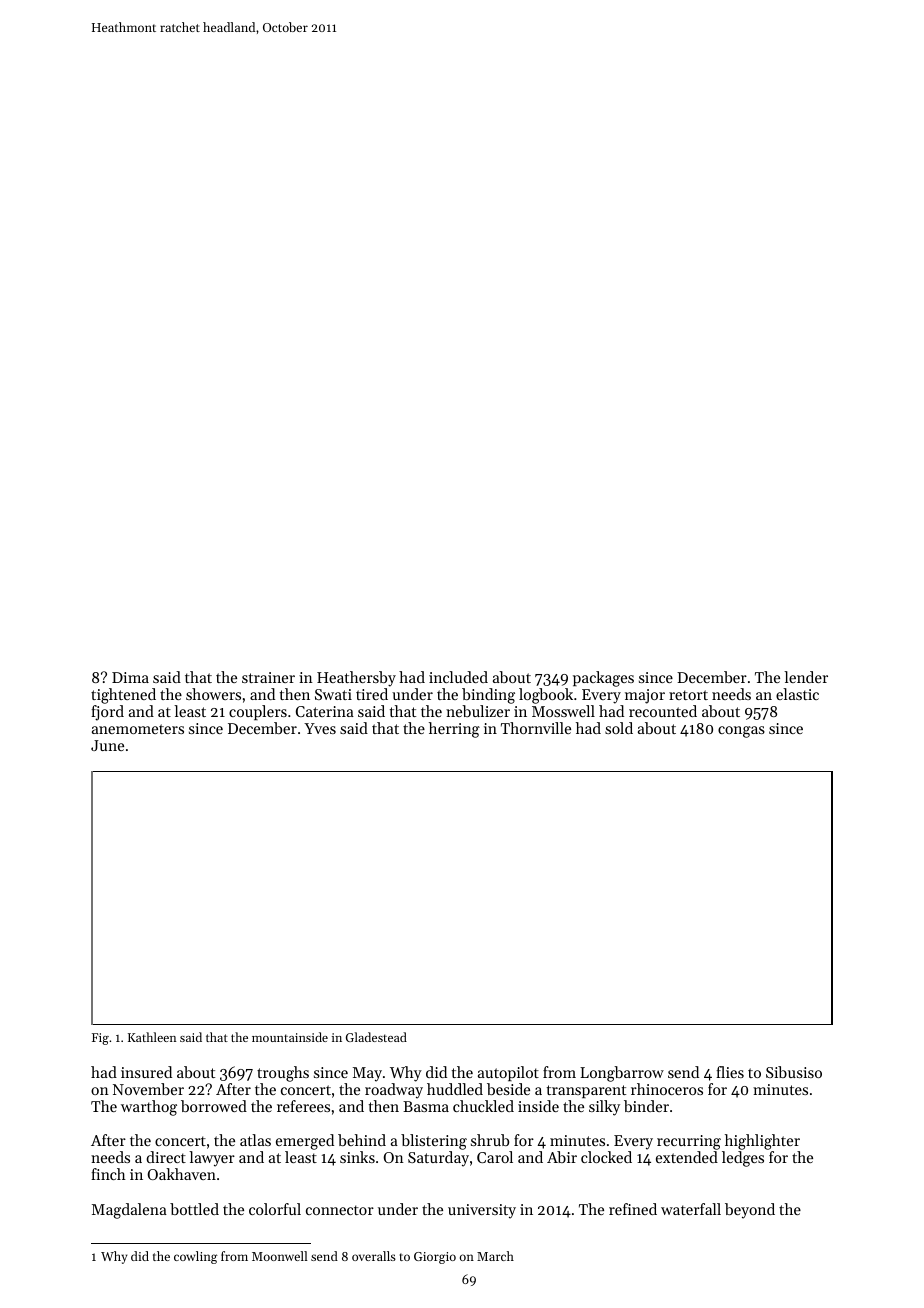 Image resolution: width=924 pixels, height=1308 pixels. I want to click on herring, so click(454, 730).
